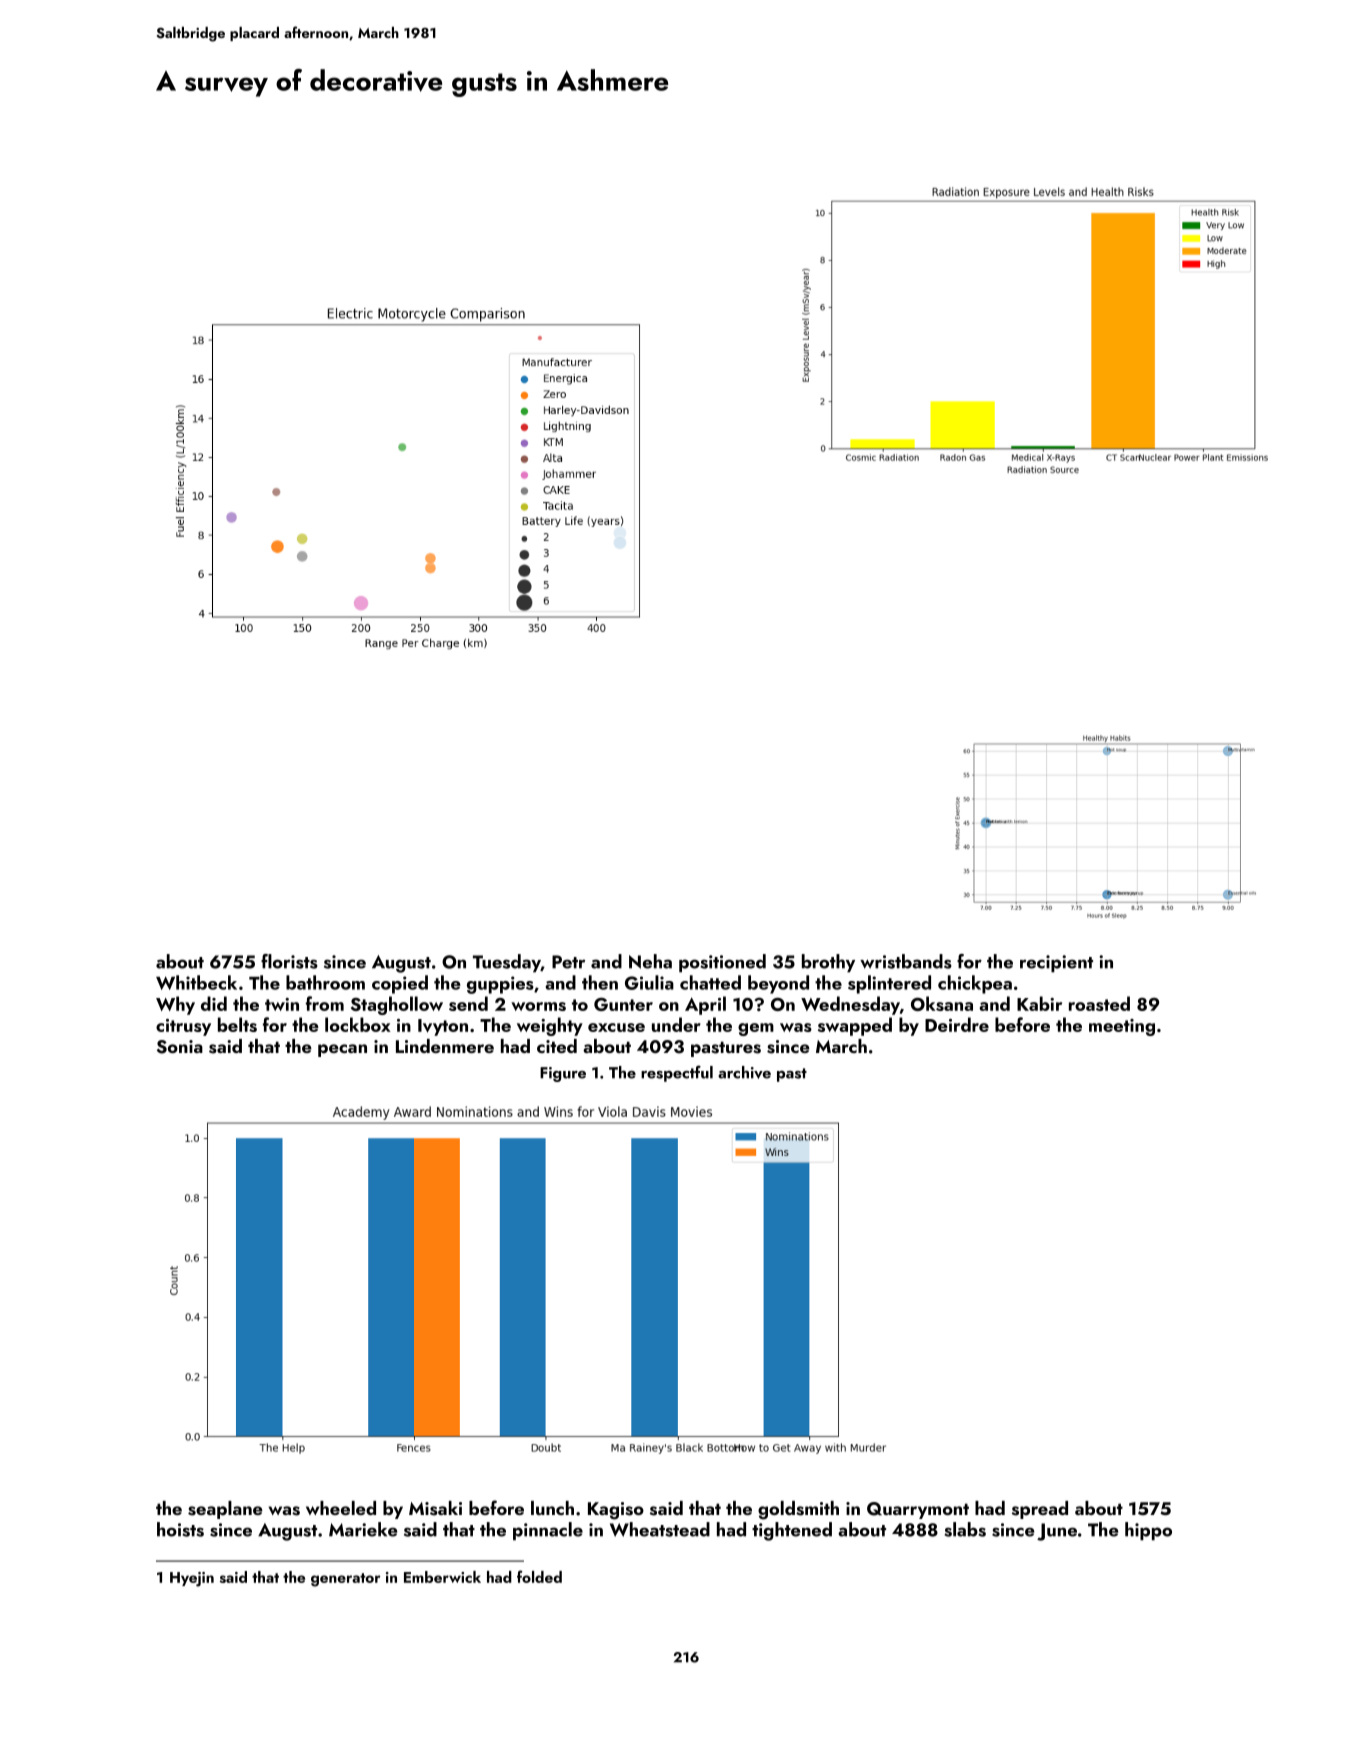  I want to click on Hyejin, so click(192, 1579).
